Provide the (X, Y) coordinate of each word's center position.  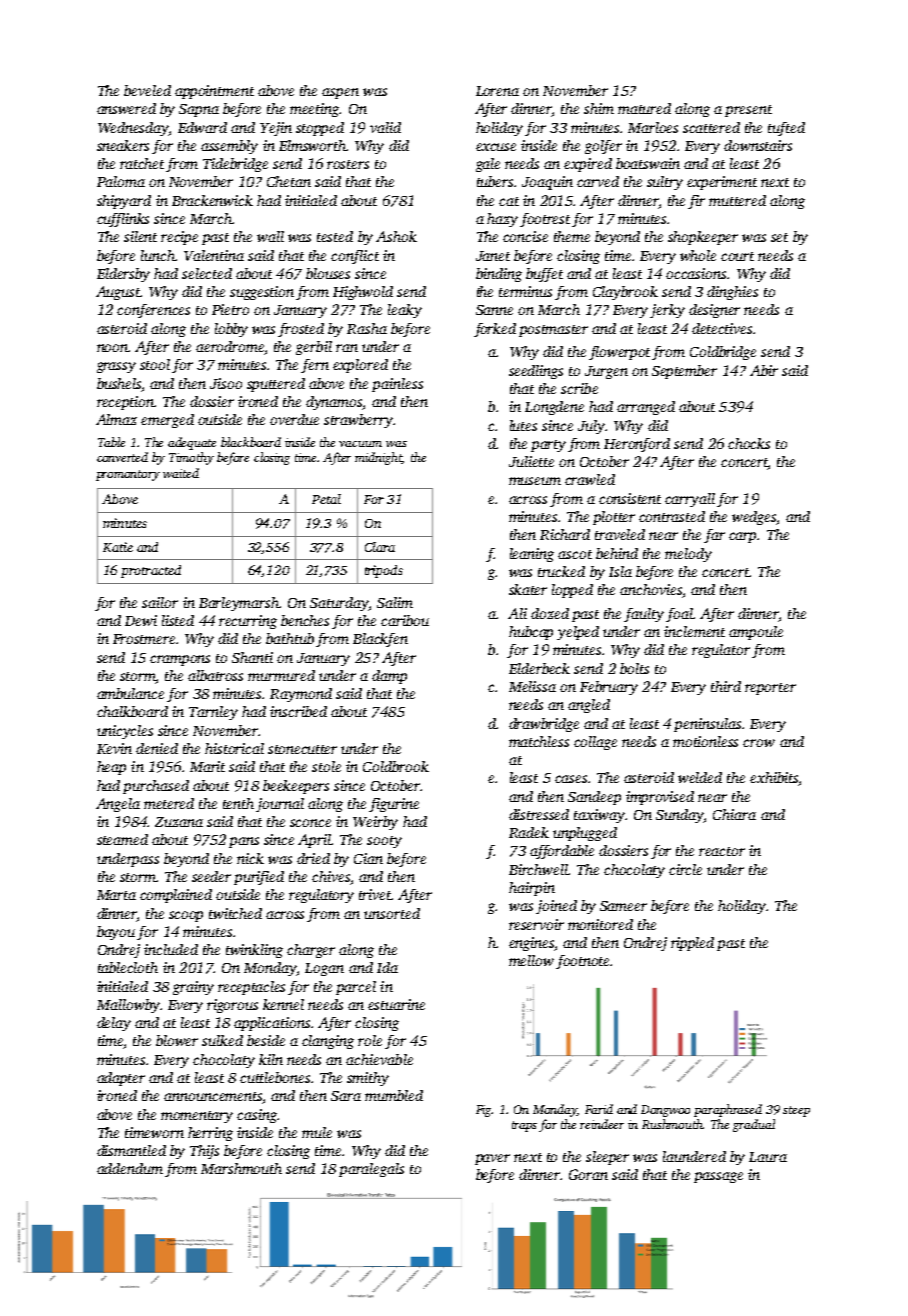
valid (385, 127)
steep (796, 1111)
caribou (405, 620)
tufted (786, 129)
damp (389, 677)
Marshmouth (241, 1168)
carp (742, 537)
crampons (180, 660)
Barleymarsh (239, 604)
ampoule (756, 633)
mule (317, 1132)
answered (126, 108)
